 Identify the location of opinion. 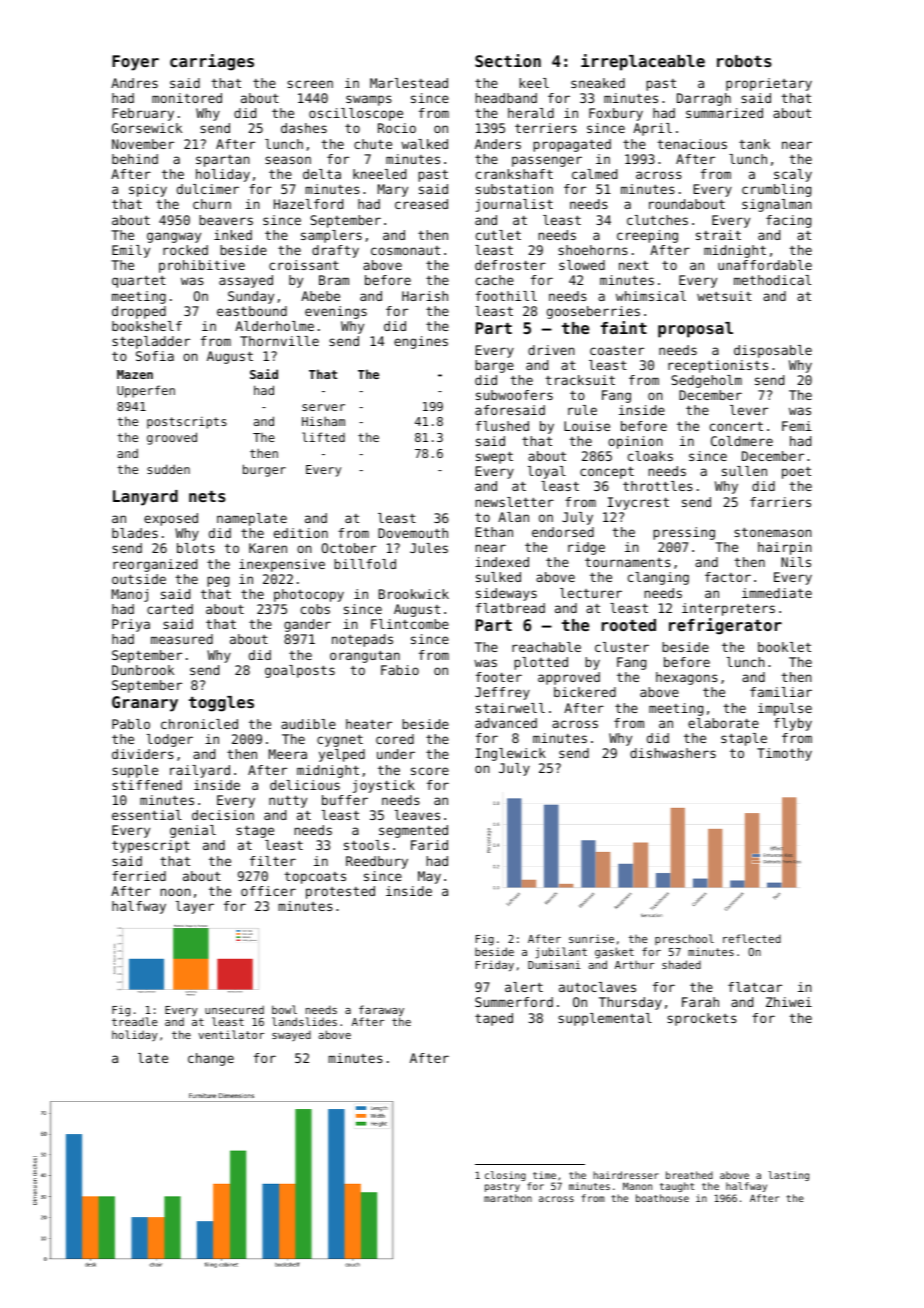
(635, 442).
